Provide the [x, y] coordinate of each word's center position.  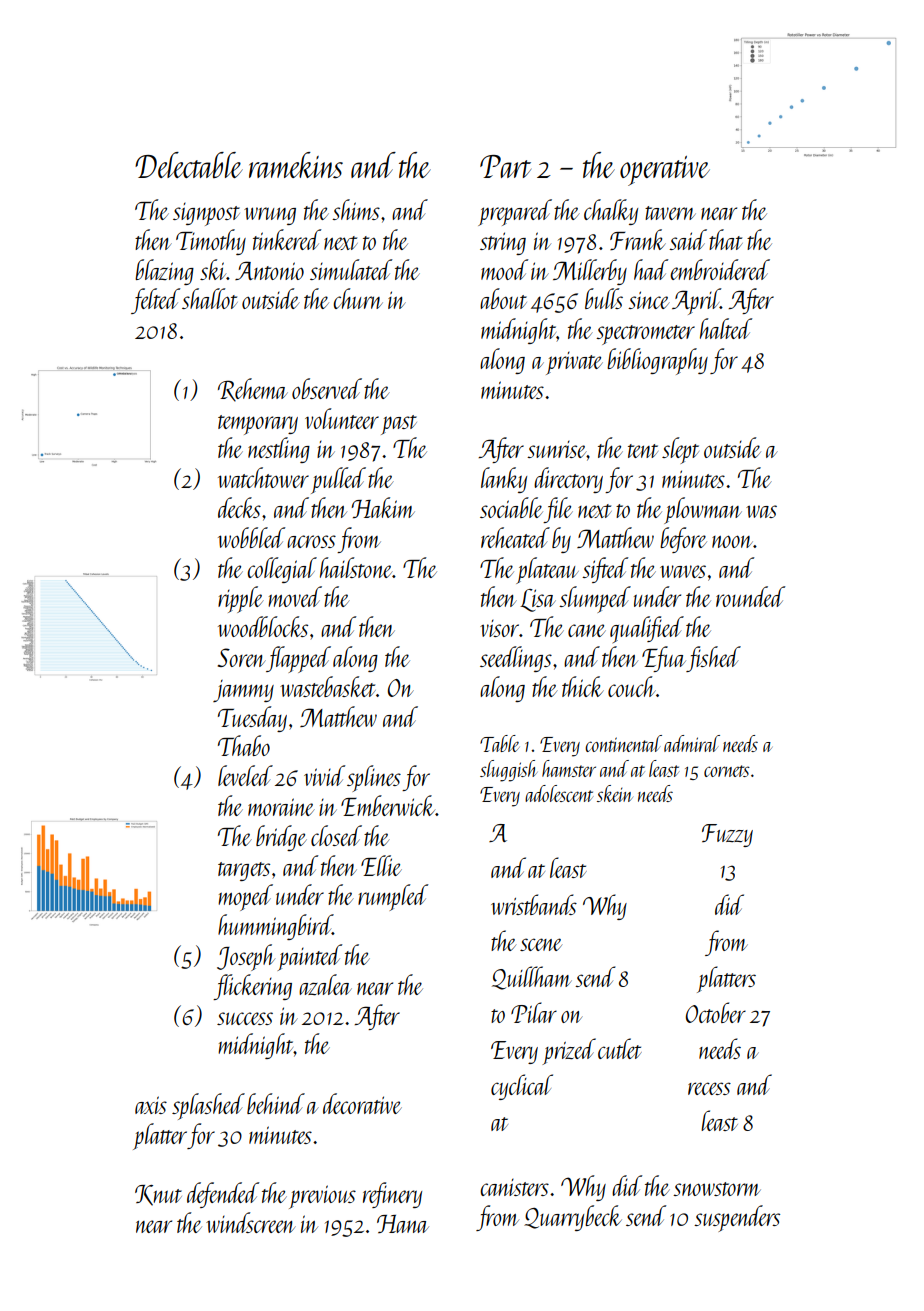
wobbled [251, 537]
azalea [325, 985]
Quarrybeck [573, 1218]
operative [665, 171]
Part [505, 166]
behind [276, 1103]
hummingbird [275, 927]
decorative [362, 1103]
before [683, 540]
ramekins [296, 165]
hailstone [356, 567]
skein [615, 793]
